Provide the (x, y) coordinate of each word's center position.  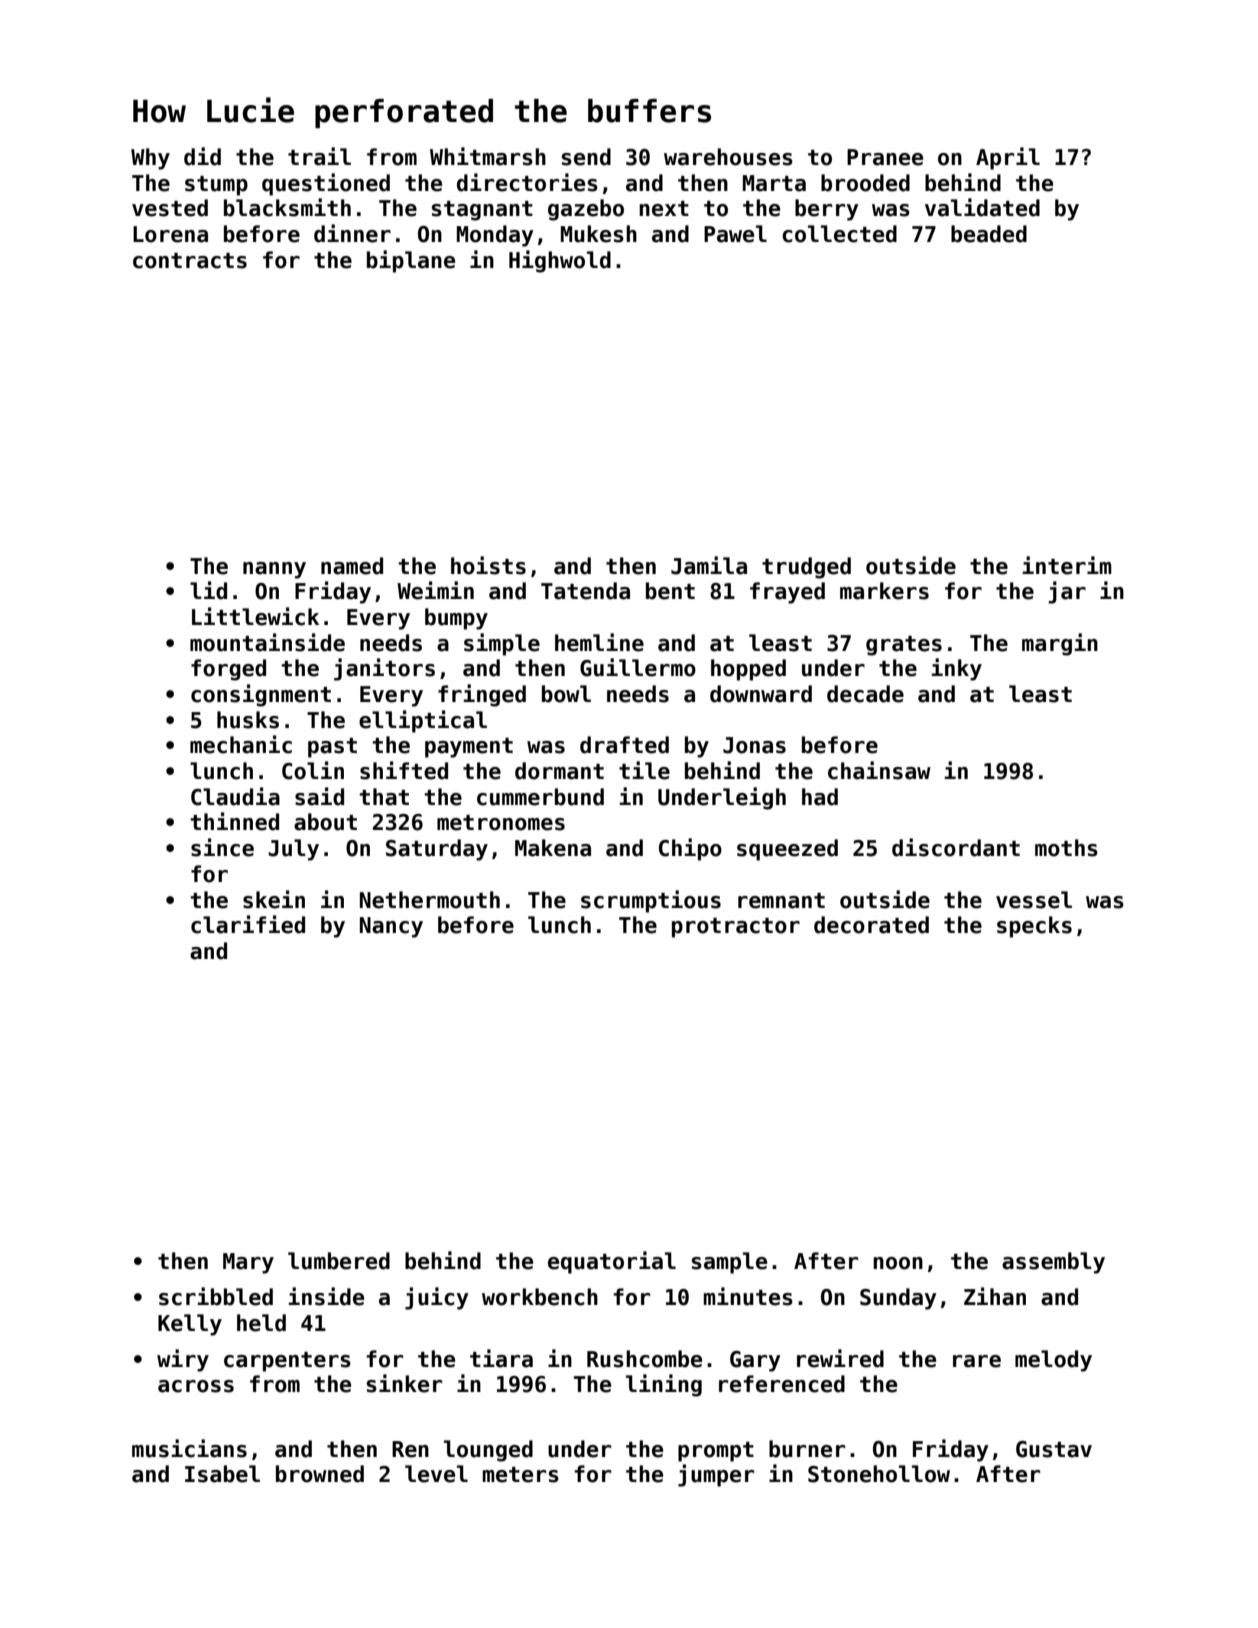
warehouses (728, 157)
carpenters (287, 1362)
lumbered (339, 1261)
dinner (352, 233)
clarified (248, 924)
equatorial (612, 1262)
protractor (736, 928)
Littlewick (255, 616)
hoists (488, 565)
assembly (1053, 1263)
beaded (989, 234)
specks (1034, 927)
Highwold (560, 261)
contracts (190, 261)
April (1008, 158)
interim (1067, 565)
